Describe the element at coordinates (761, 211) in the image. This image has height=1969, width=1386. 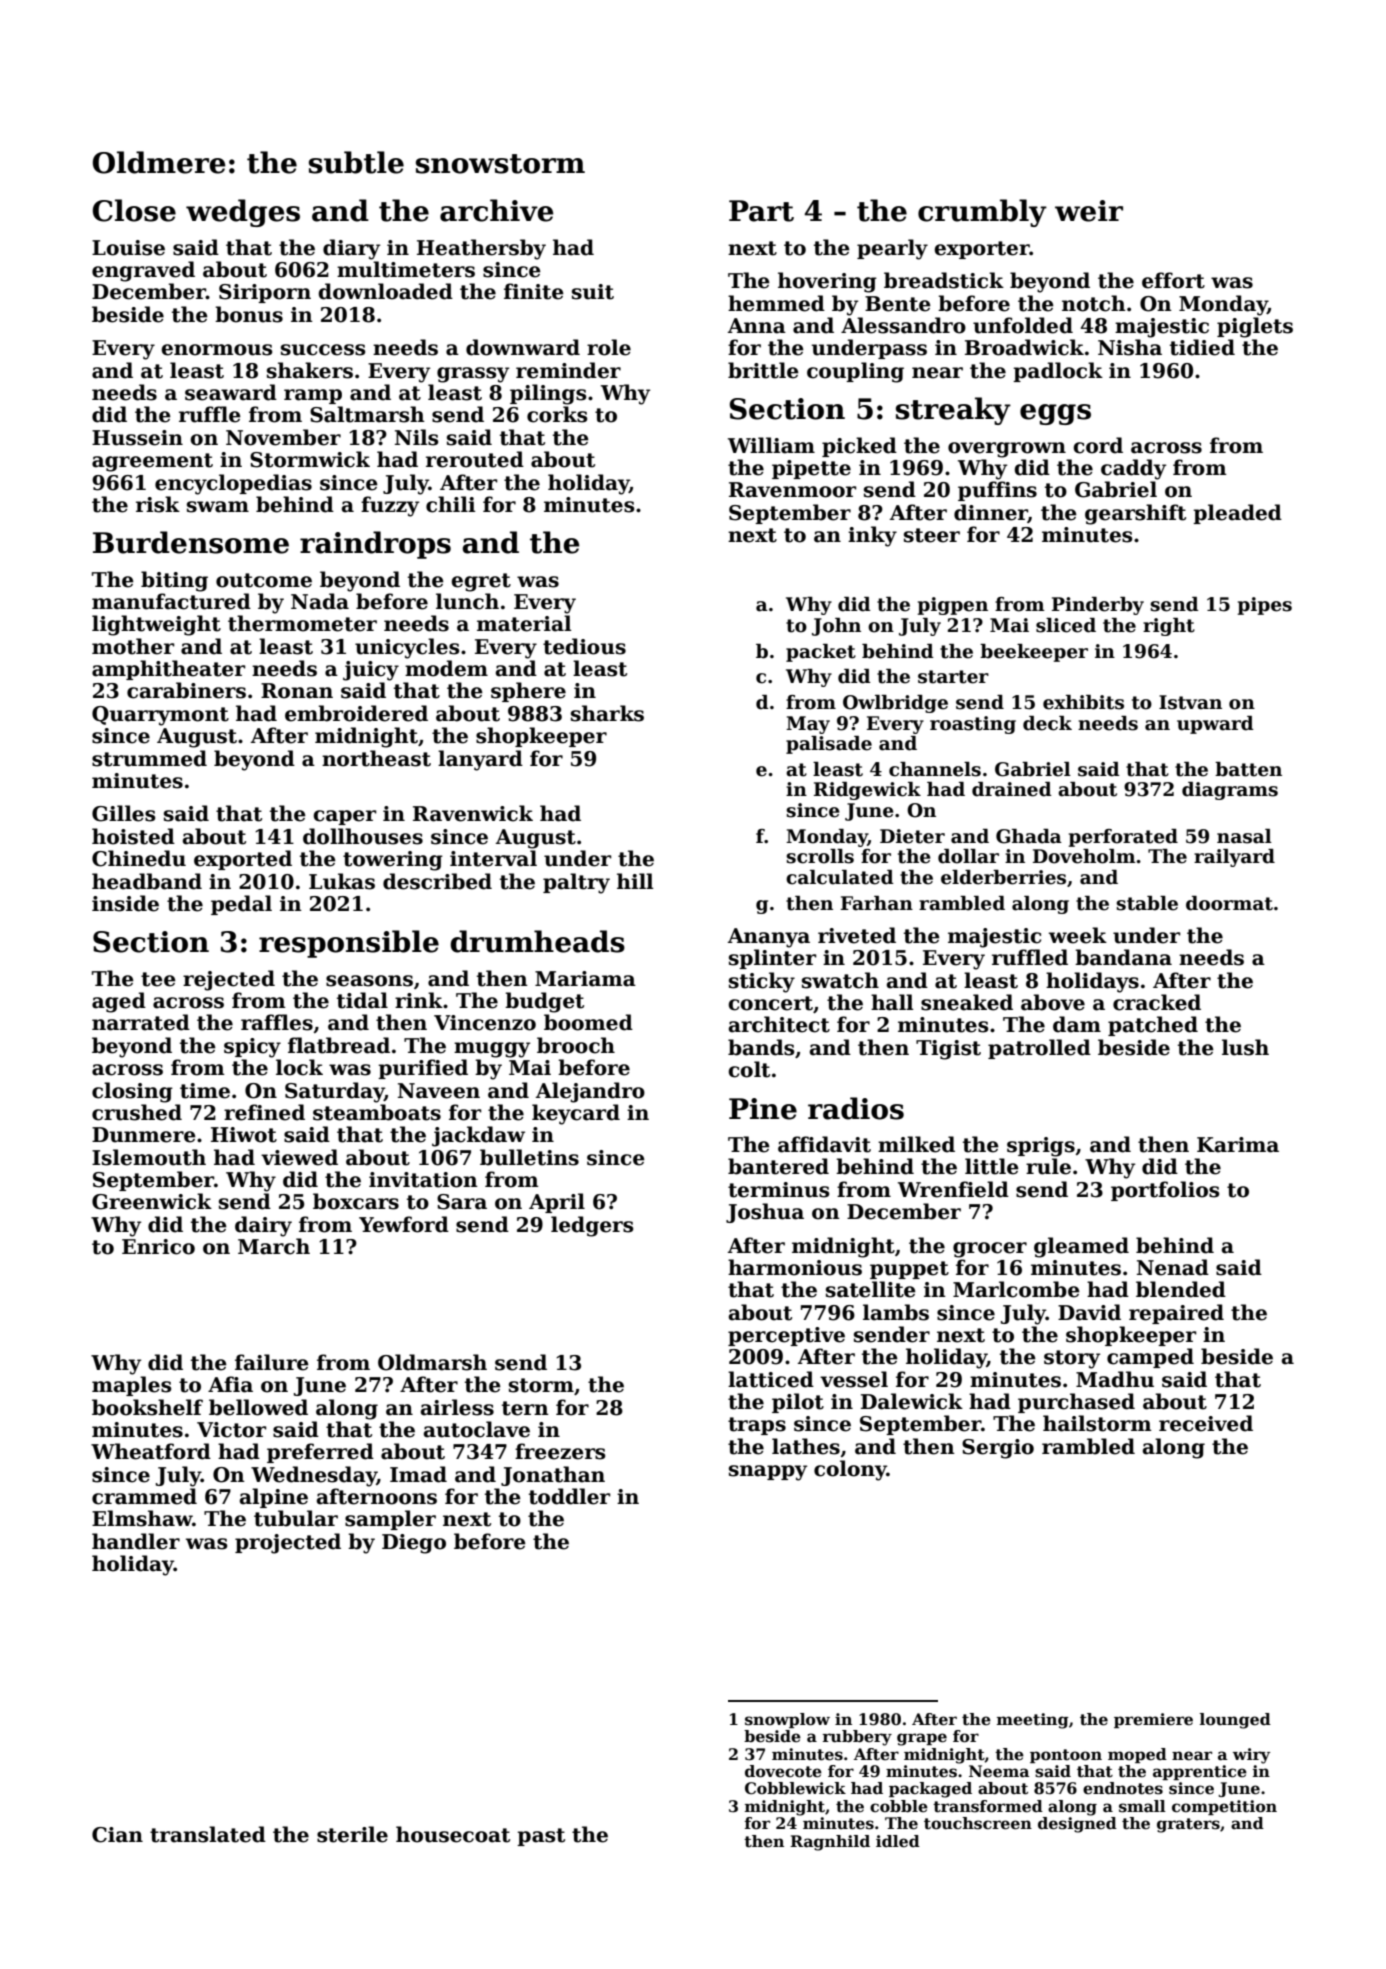
I see `Part` at that location.
